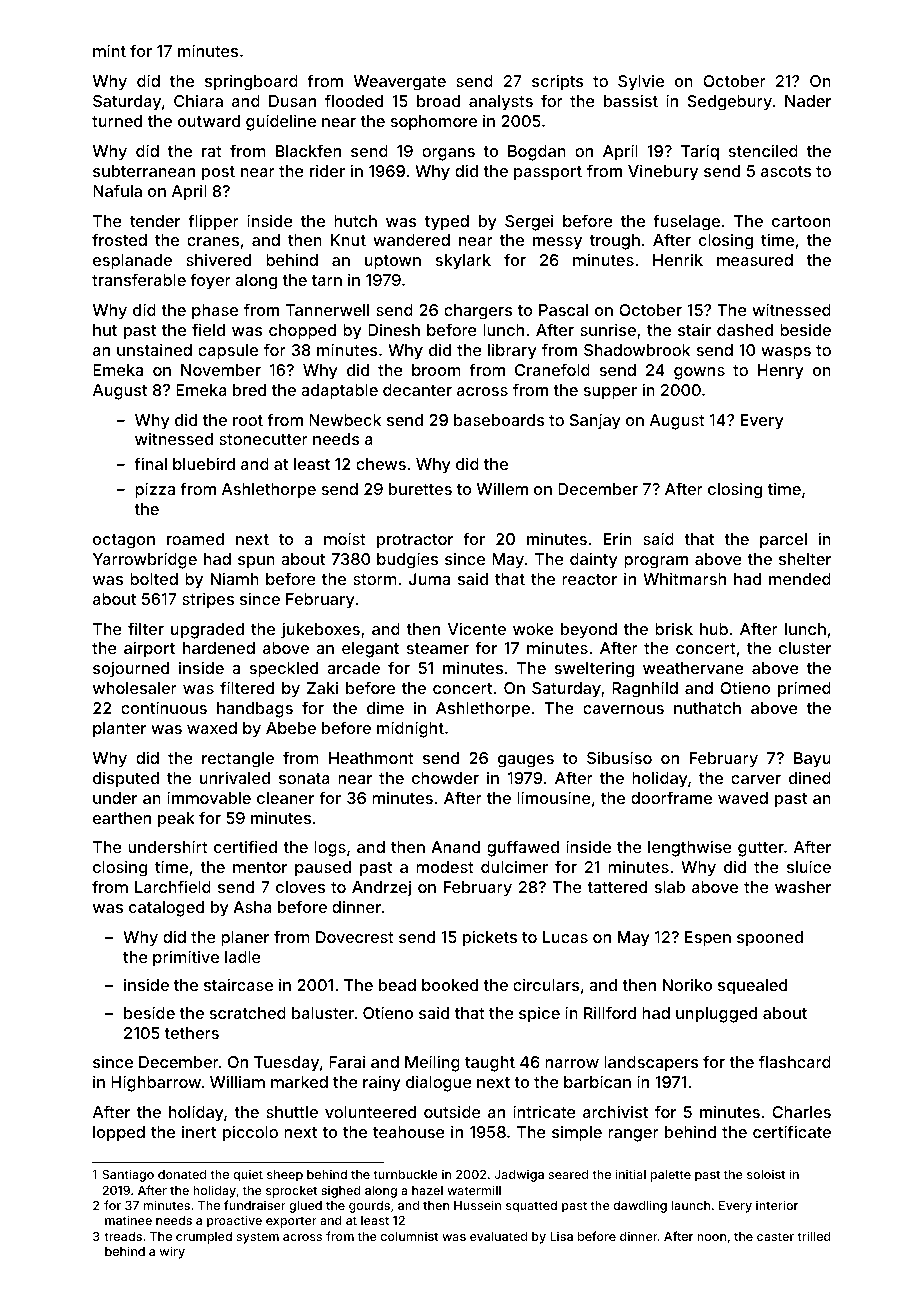  Describe the element at coordinates (128, 1220) in the screenshot. I see `matinee` at that location.
